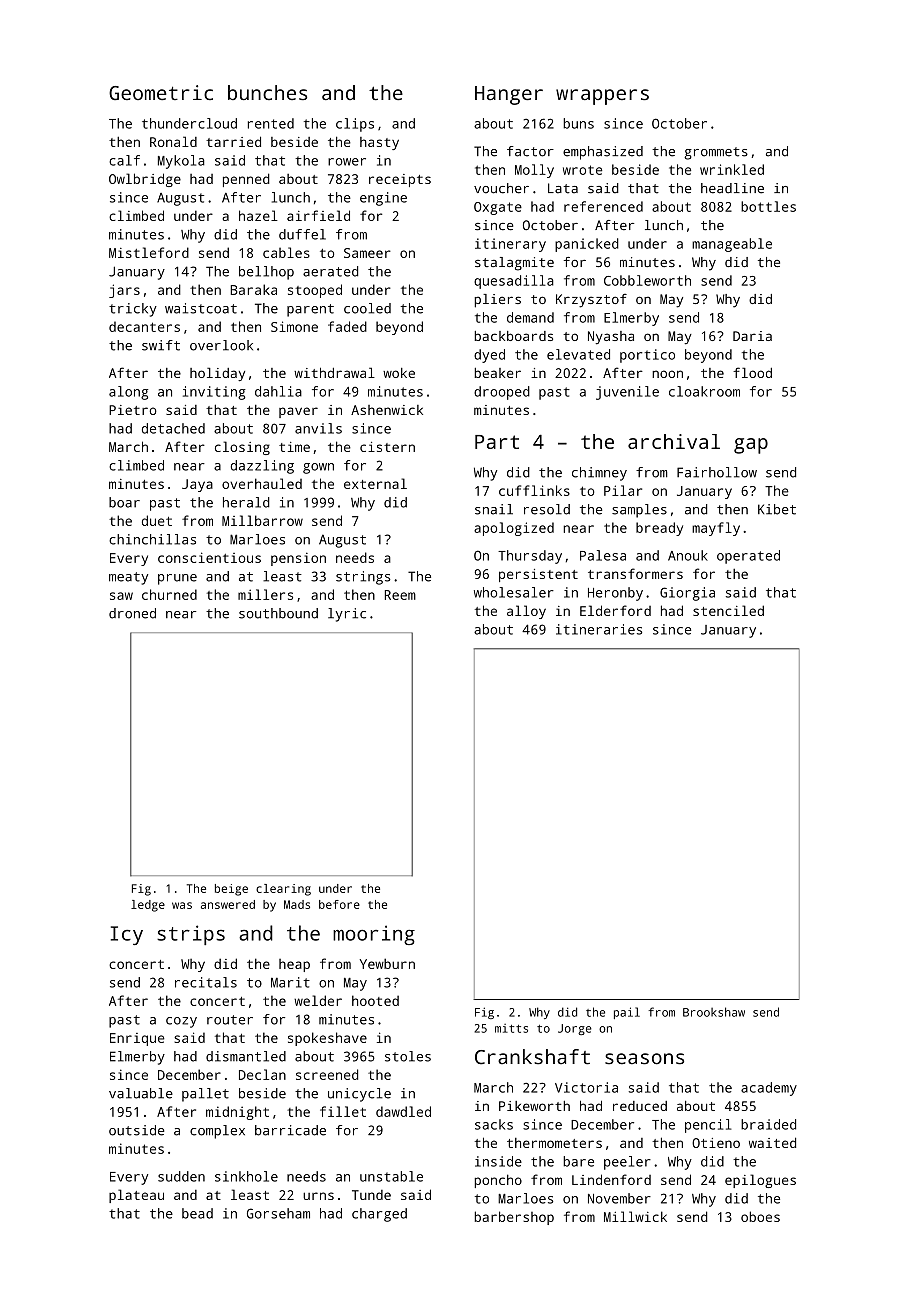 Image resolution: width=908 pixels, height=1316 pixels. Describe the element at coordinates (161, 93) in the screenshot. I see `Geometric` at that location.
